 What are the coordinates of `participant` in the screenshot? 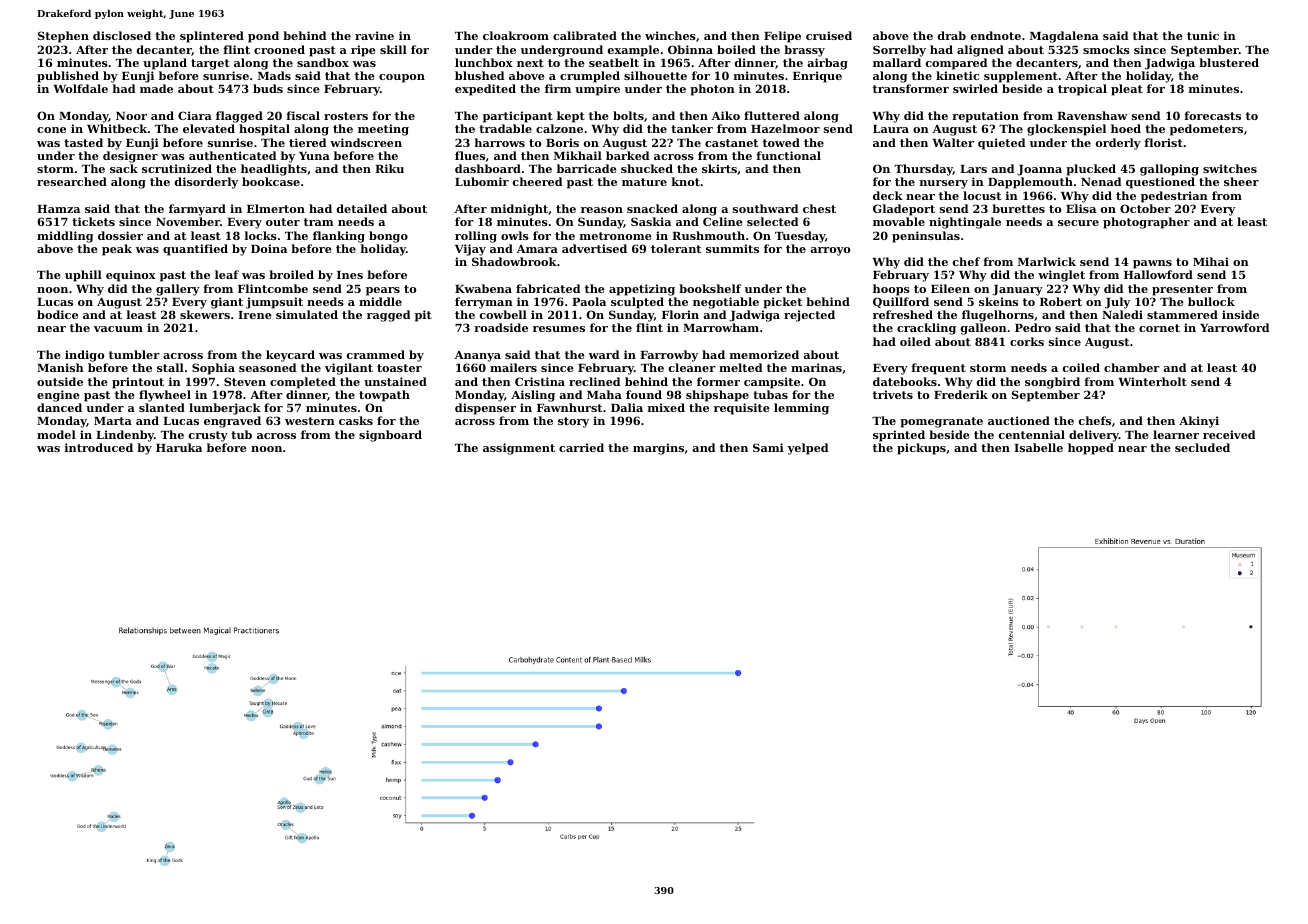 It's located at (518, 117).
